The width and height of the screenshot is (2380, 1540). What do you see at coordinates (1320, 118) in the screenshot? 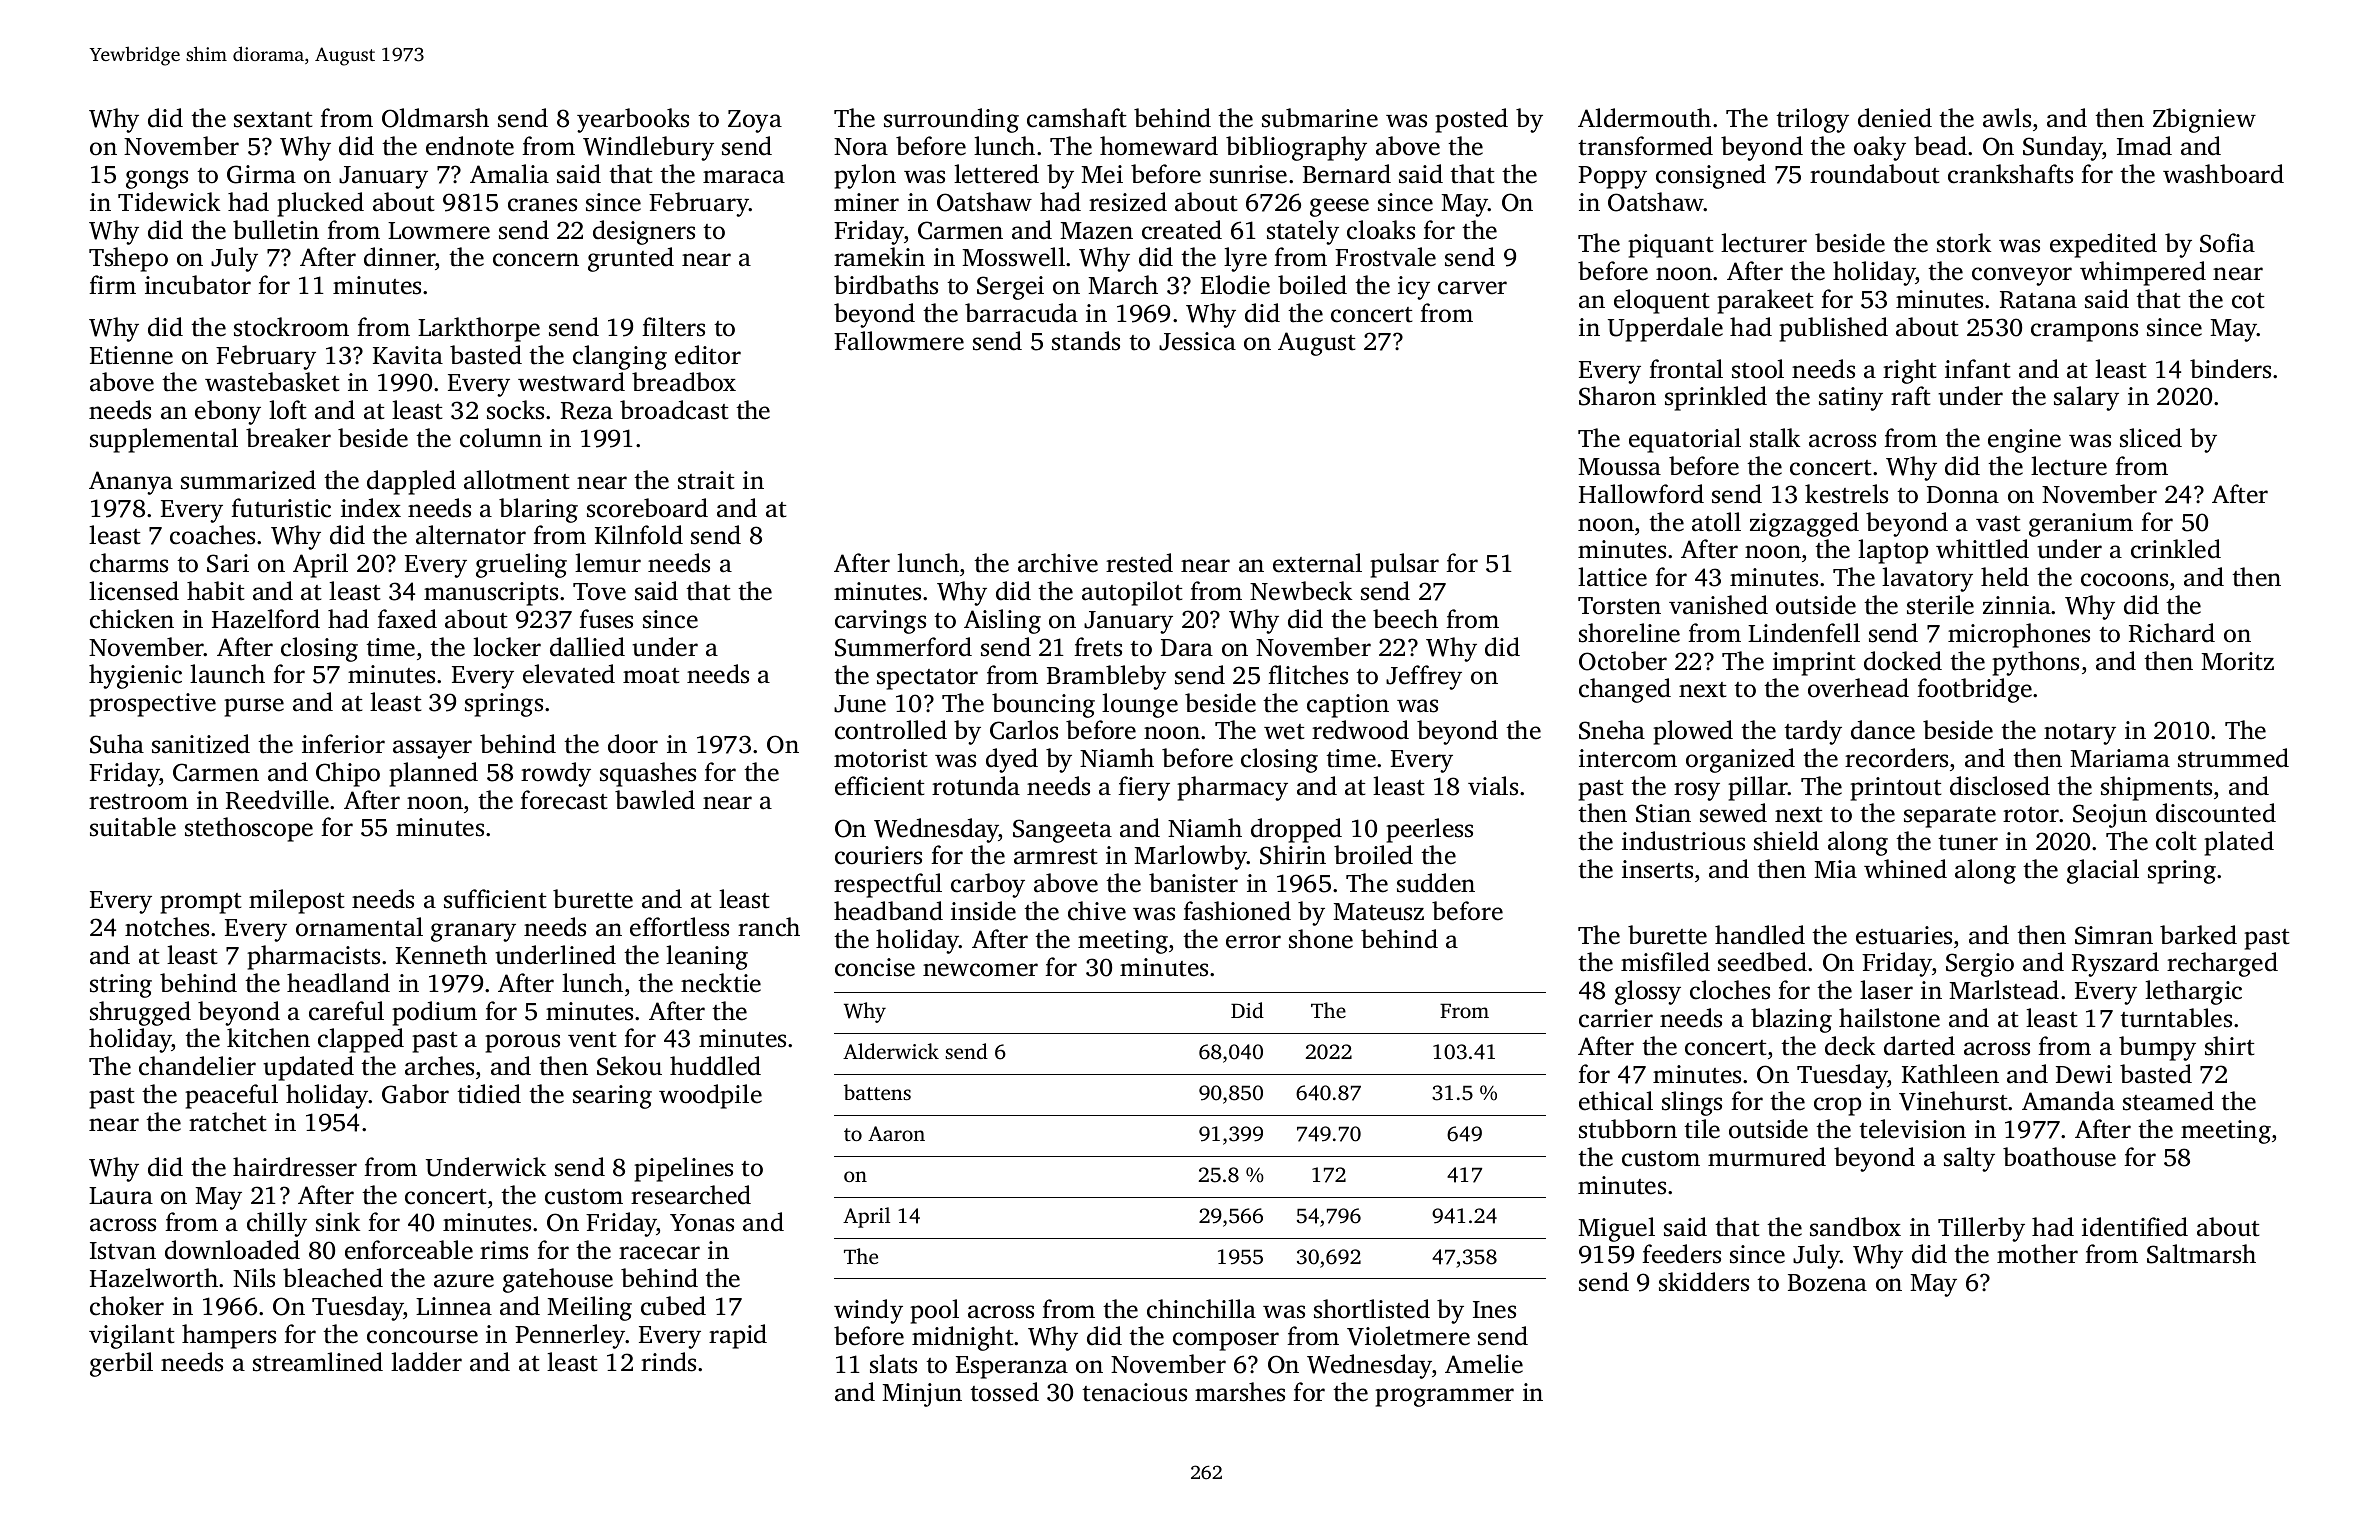
I see `submarine` at bounding box center [1320, 118].
